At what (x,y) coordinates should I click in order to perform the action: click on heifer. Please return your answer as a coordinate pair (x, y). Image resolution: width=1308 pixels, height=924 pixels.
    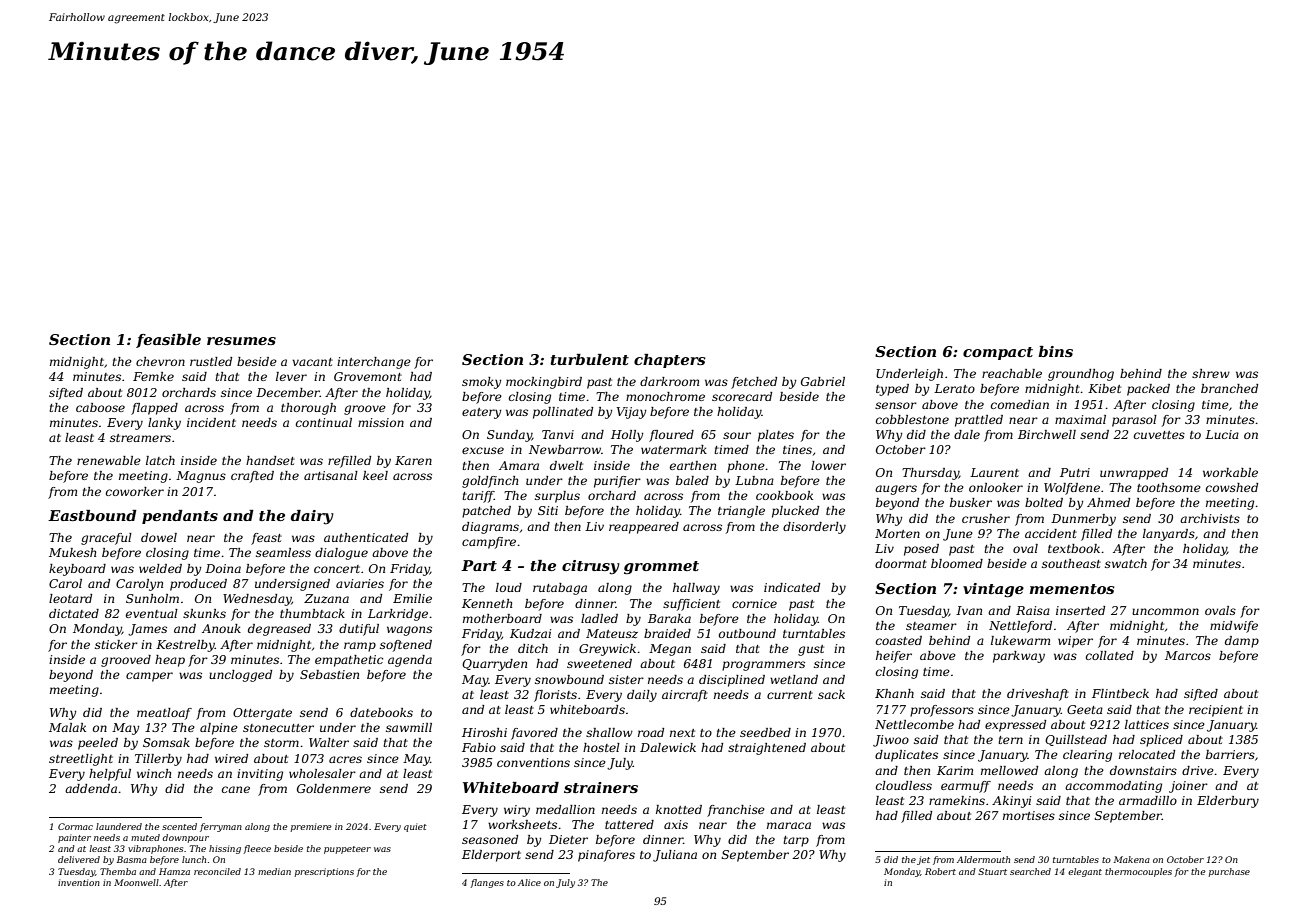
    Looking at the image, I should click on (894, 657).
